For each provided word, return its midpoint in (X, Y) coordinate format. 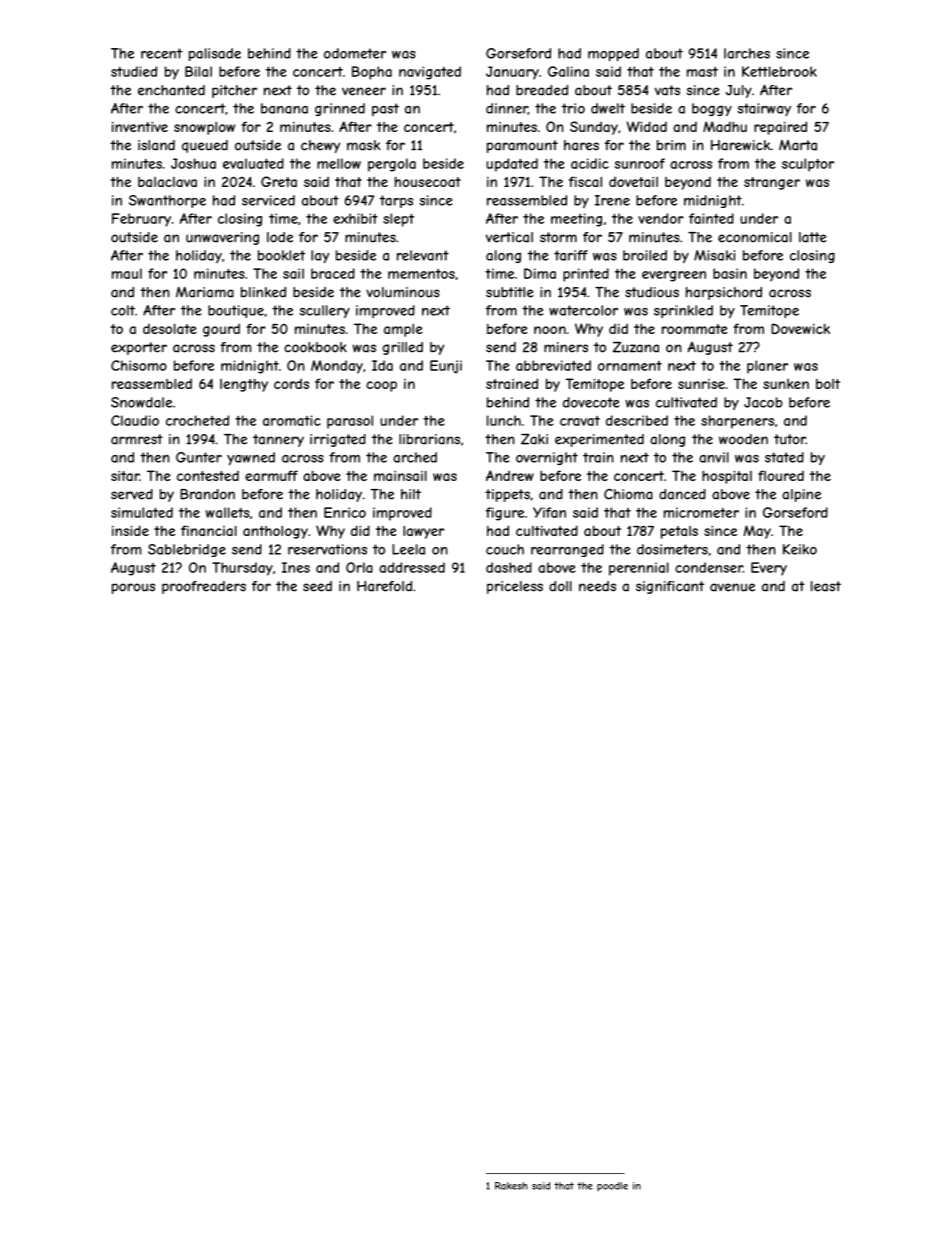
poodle (612, 1186)
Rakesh (511, 1186)
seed (317, 586)
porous (133, 588)
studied (134, 71)
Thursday (242, 569)
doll (560, 586)
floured (781, 475)
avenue (732, 587)
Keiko (800, 549)
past (385, 109)
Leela (408, 549)
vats (667, 90)
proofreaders (204, 587)
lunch (504, 420)
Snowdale (141, 402)
